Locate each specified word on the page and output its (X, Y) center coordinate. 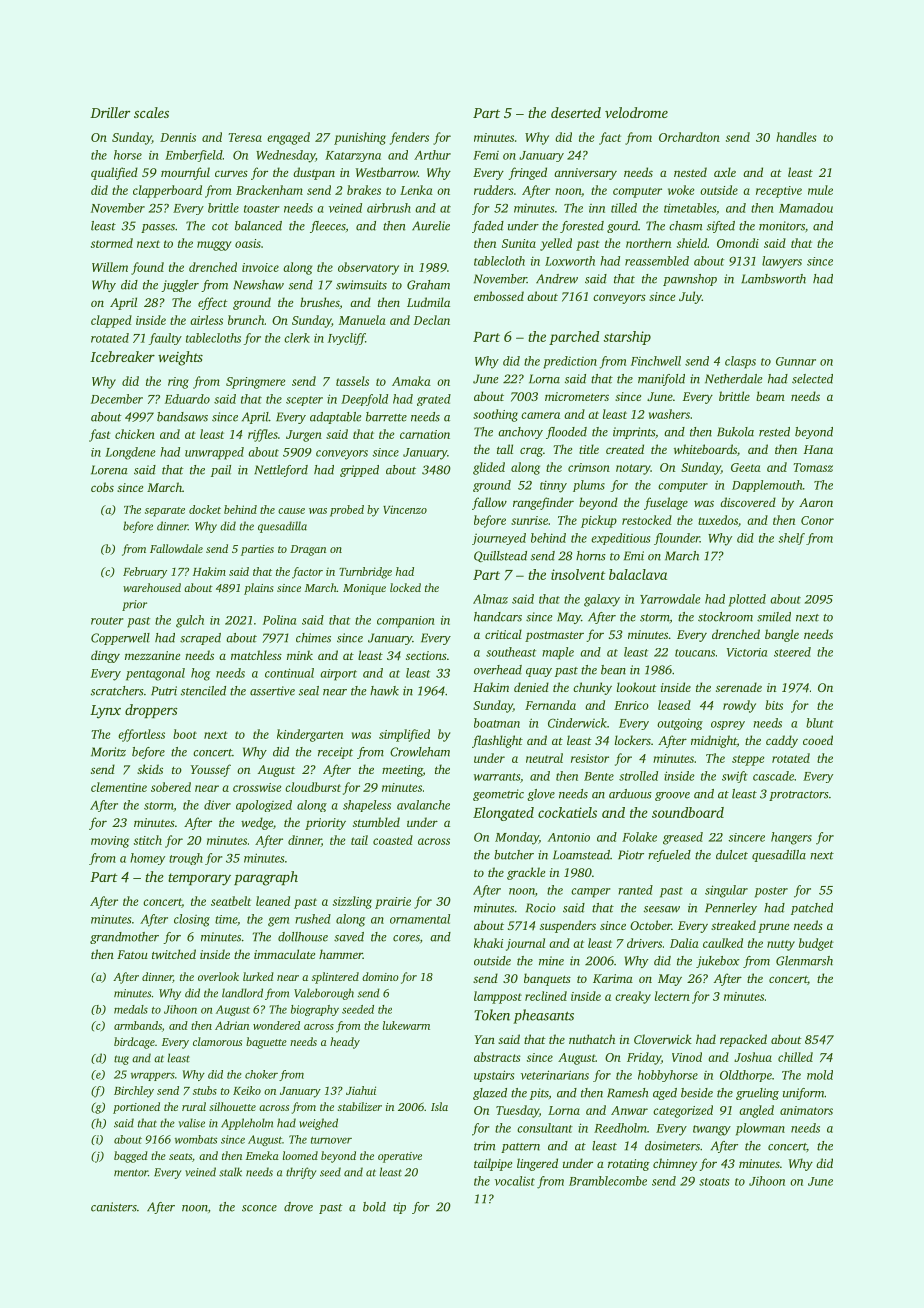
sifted (721, 227)
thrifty (301, 1173)
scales (151, 112)
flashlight (497, 741)
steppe (748, 760)
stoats (714, 1182)
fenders (409, 138)
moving (110, 842)
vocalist (515, 1181)
